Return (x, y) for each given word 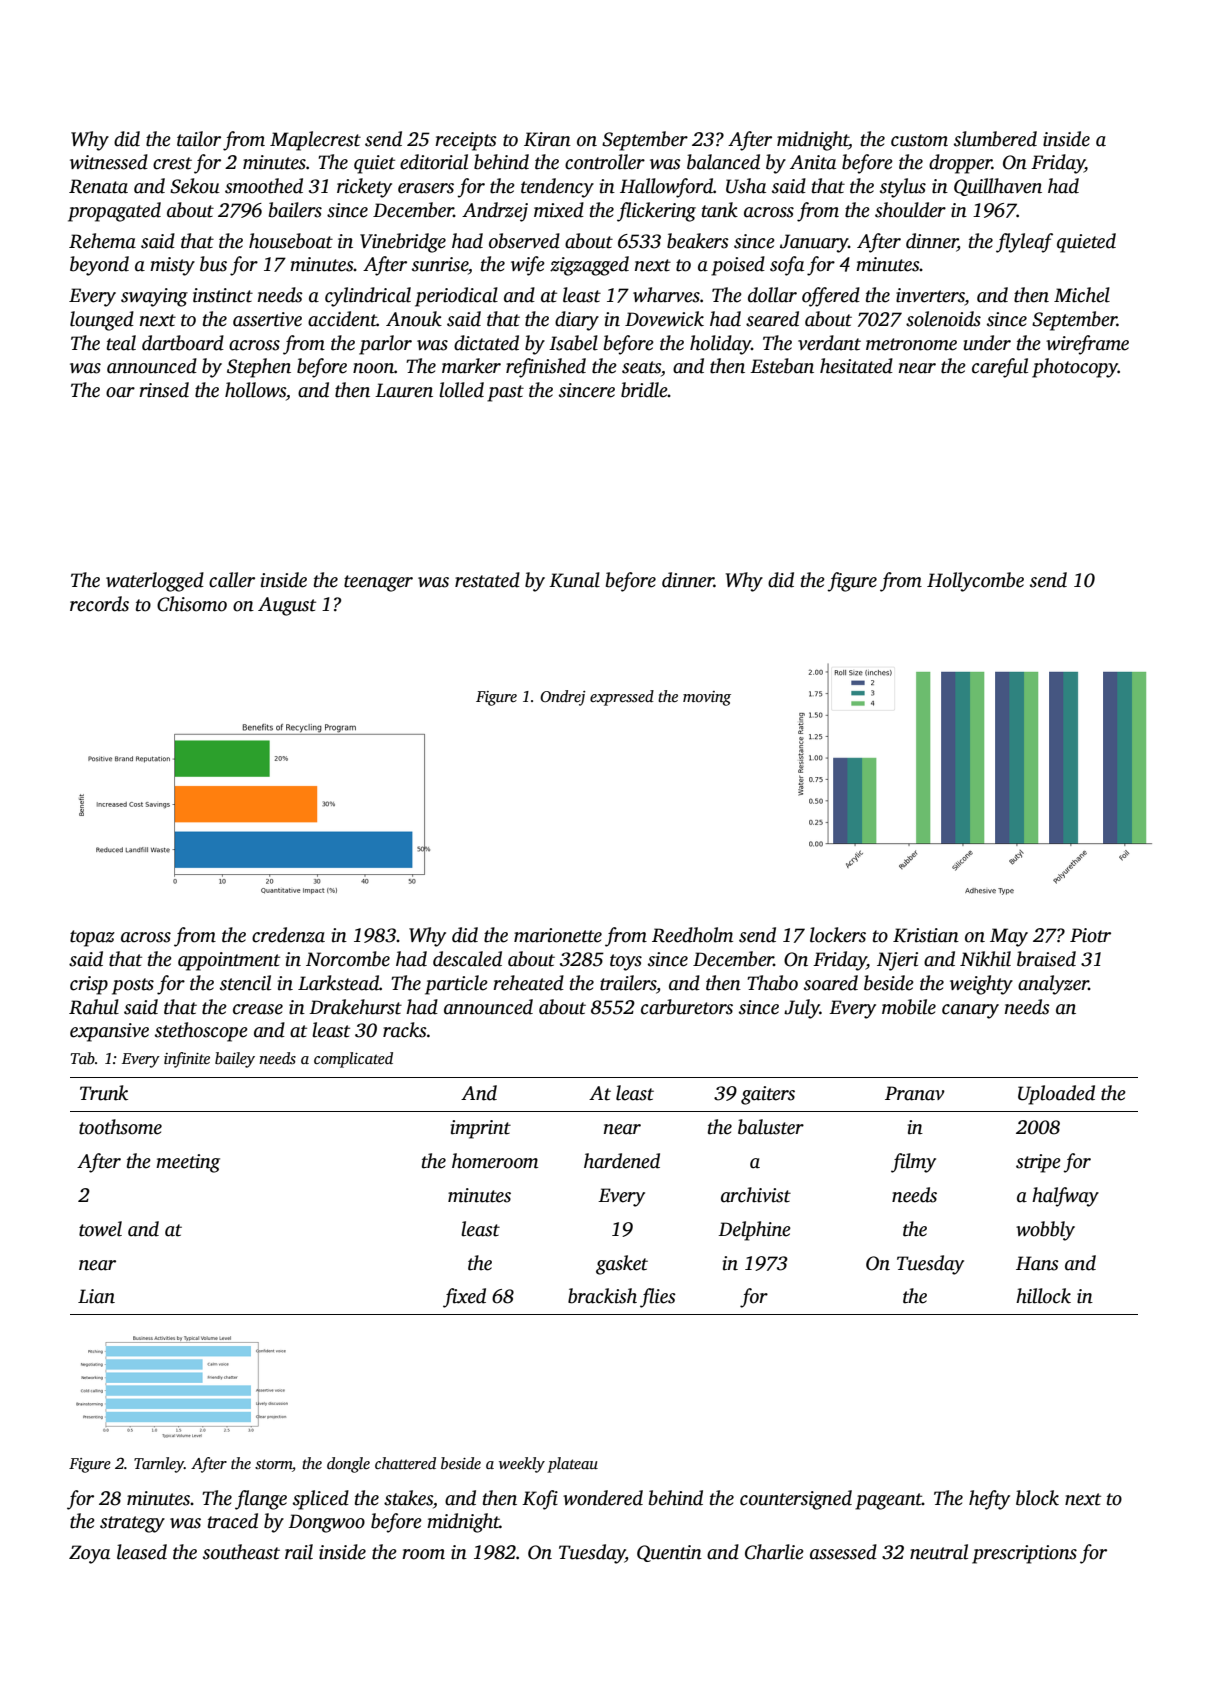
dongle (348, 1465)
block (1037, 1498)
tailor (199, 139)
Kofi (540, 1500)
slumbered (995, 139)
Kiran (547, 139)
